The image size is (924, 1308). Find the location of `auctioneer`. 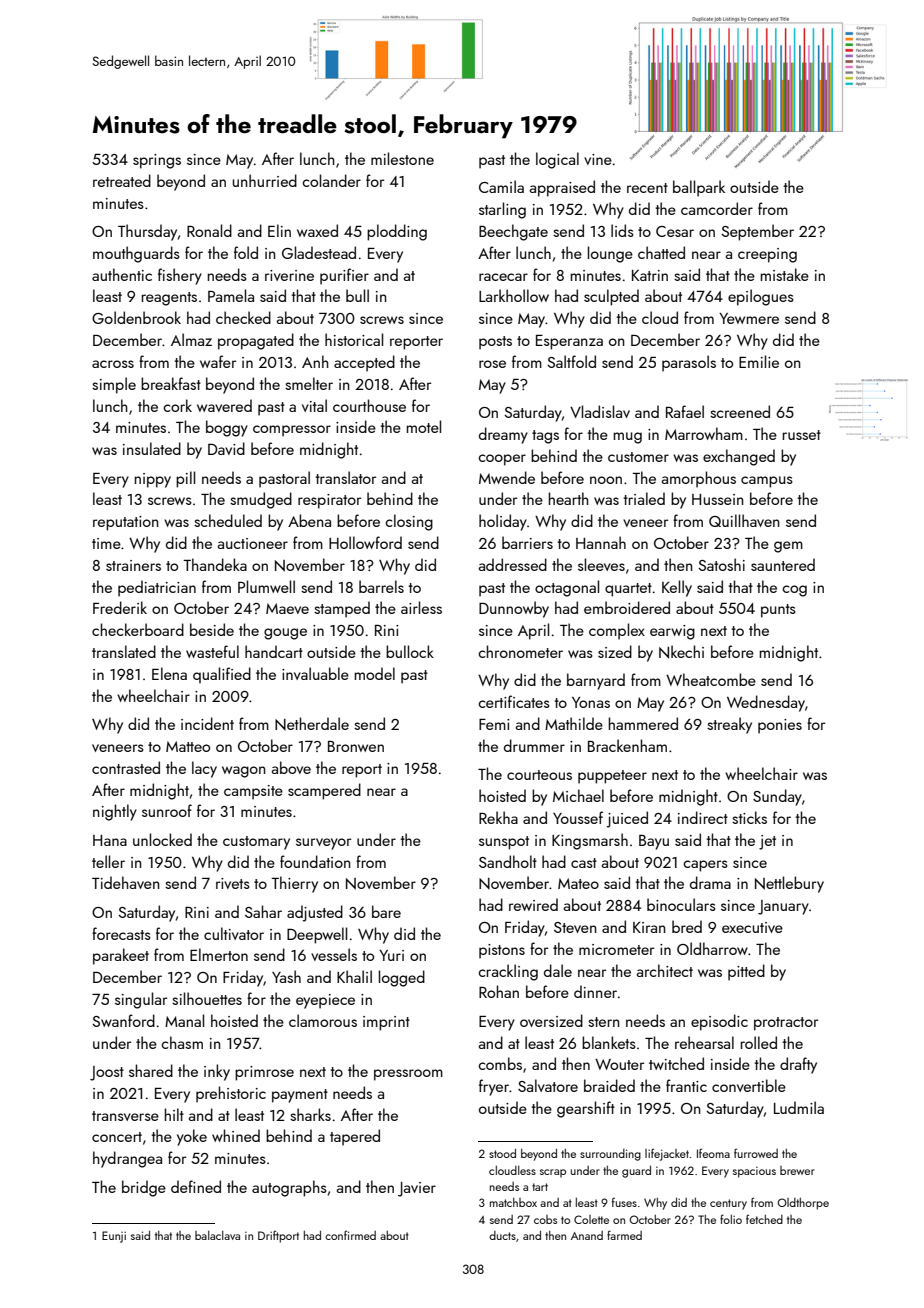

auctioneer is located at coordinates (253, 543).
